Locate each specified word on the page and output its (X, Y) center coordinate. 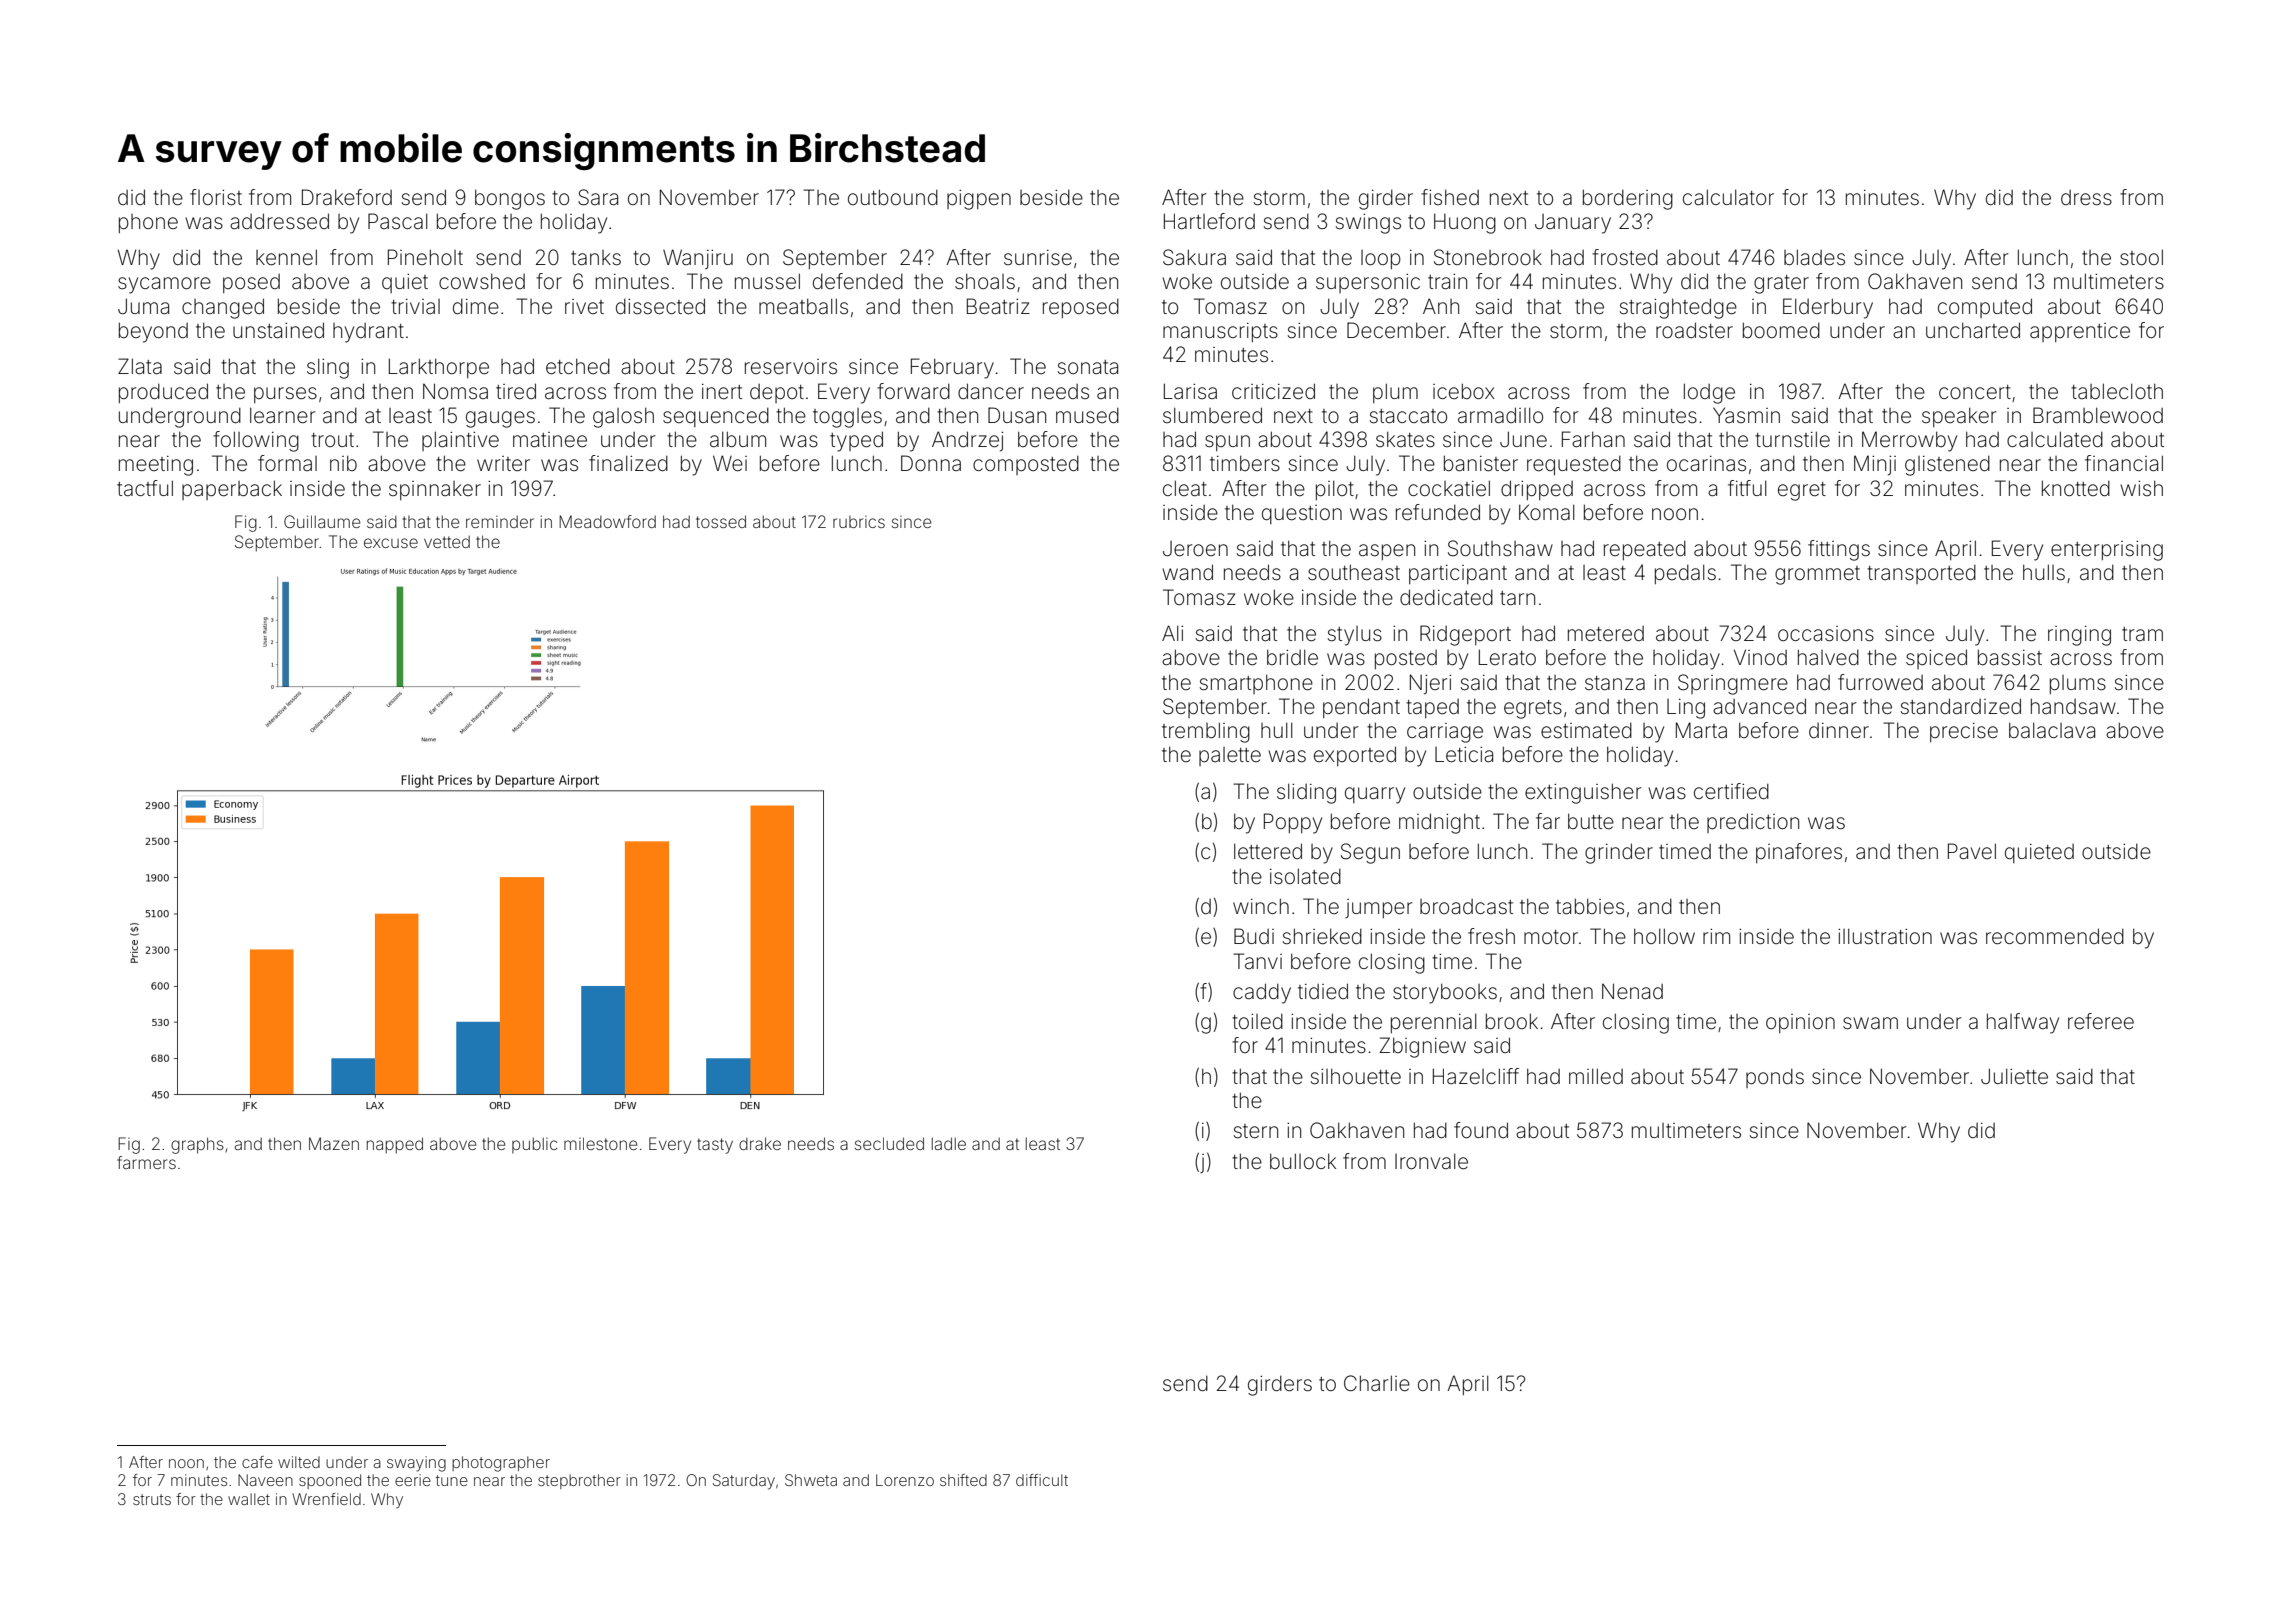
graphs (197, 1145)
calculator (1728, 197)
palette (1230, 756)
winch (1261, 906)
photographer (501, 1464)
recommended (2055, 936)
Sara (598, 197)
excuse (391, 543)
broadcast (1466, 906)
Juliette (2014, 1076)
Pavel (1972, 851)
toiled (1257, 1021)
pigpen (979, 200)
